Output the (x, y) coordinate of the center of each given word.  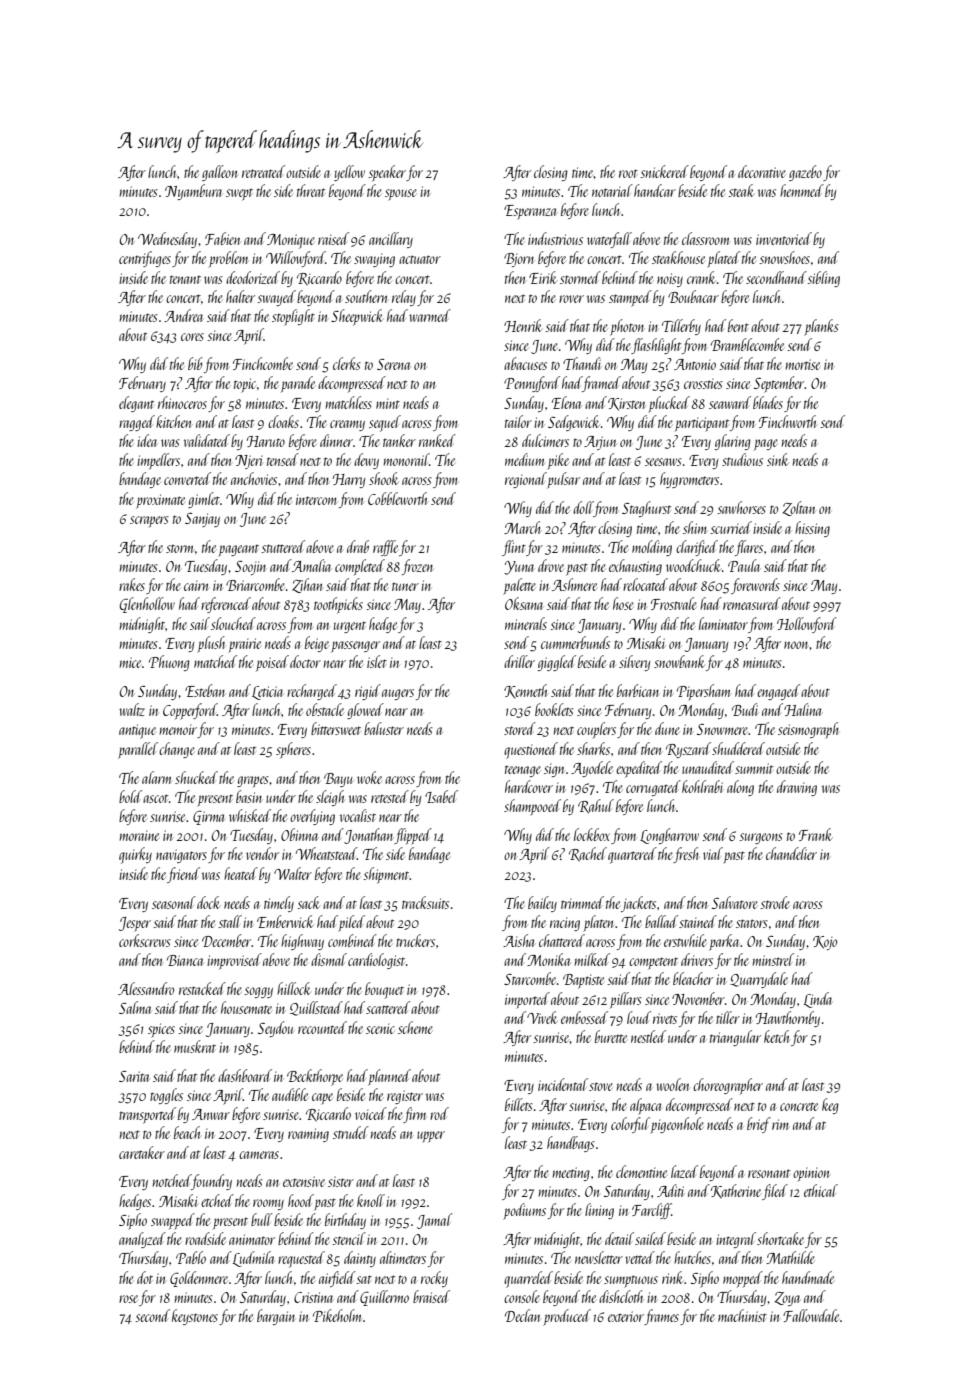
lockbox (591, 834)
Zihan (307, 585)
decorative (762, 171)
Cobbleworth (398, 498)
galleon (219, 173)
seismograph (808, 730)
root (628, 173)
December (226, 940)
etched (217, 1200)
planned (389, 1077)
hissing (812, 529)
